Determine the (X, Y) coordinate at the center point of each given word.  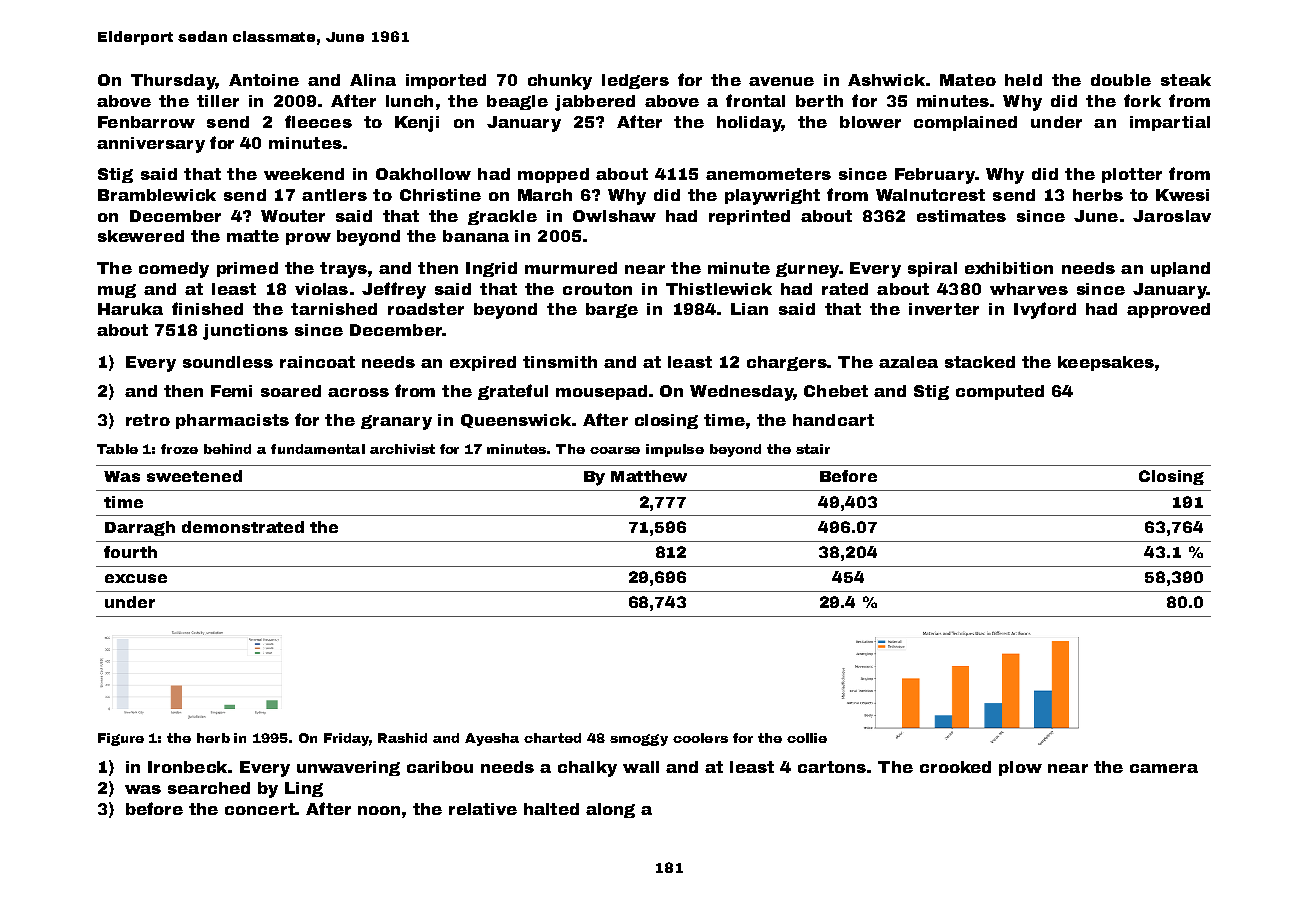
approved (1168, 310)
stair (813, 449)
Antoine (264, 80)
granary (396, 422)
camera (1164, 768)
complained (965, 123)
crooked (955, 767)
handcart (833, 420)
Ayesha (492, 739)
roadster (426, 309)
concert (260, 809)
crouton (597, 289)
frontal (755, 100)
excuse (136, 578)
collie (807, 738)
